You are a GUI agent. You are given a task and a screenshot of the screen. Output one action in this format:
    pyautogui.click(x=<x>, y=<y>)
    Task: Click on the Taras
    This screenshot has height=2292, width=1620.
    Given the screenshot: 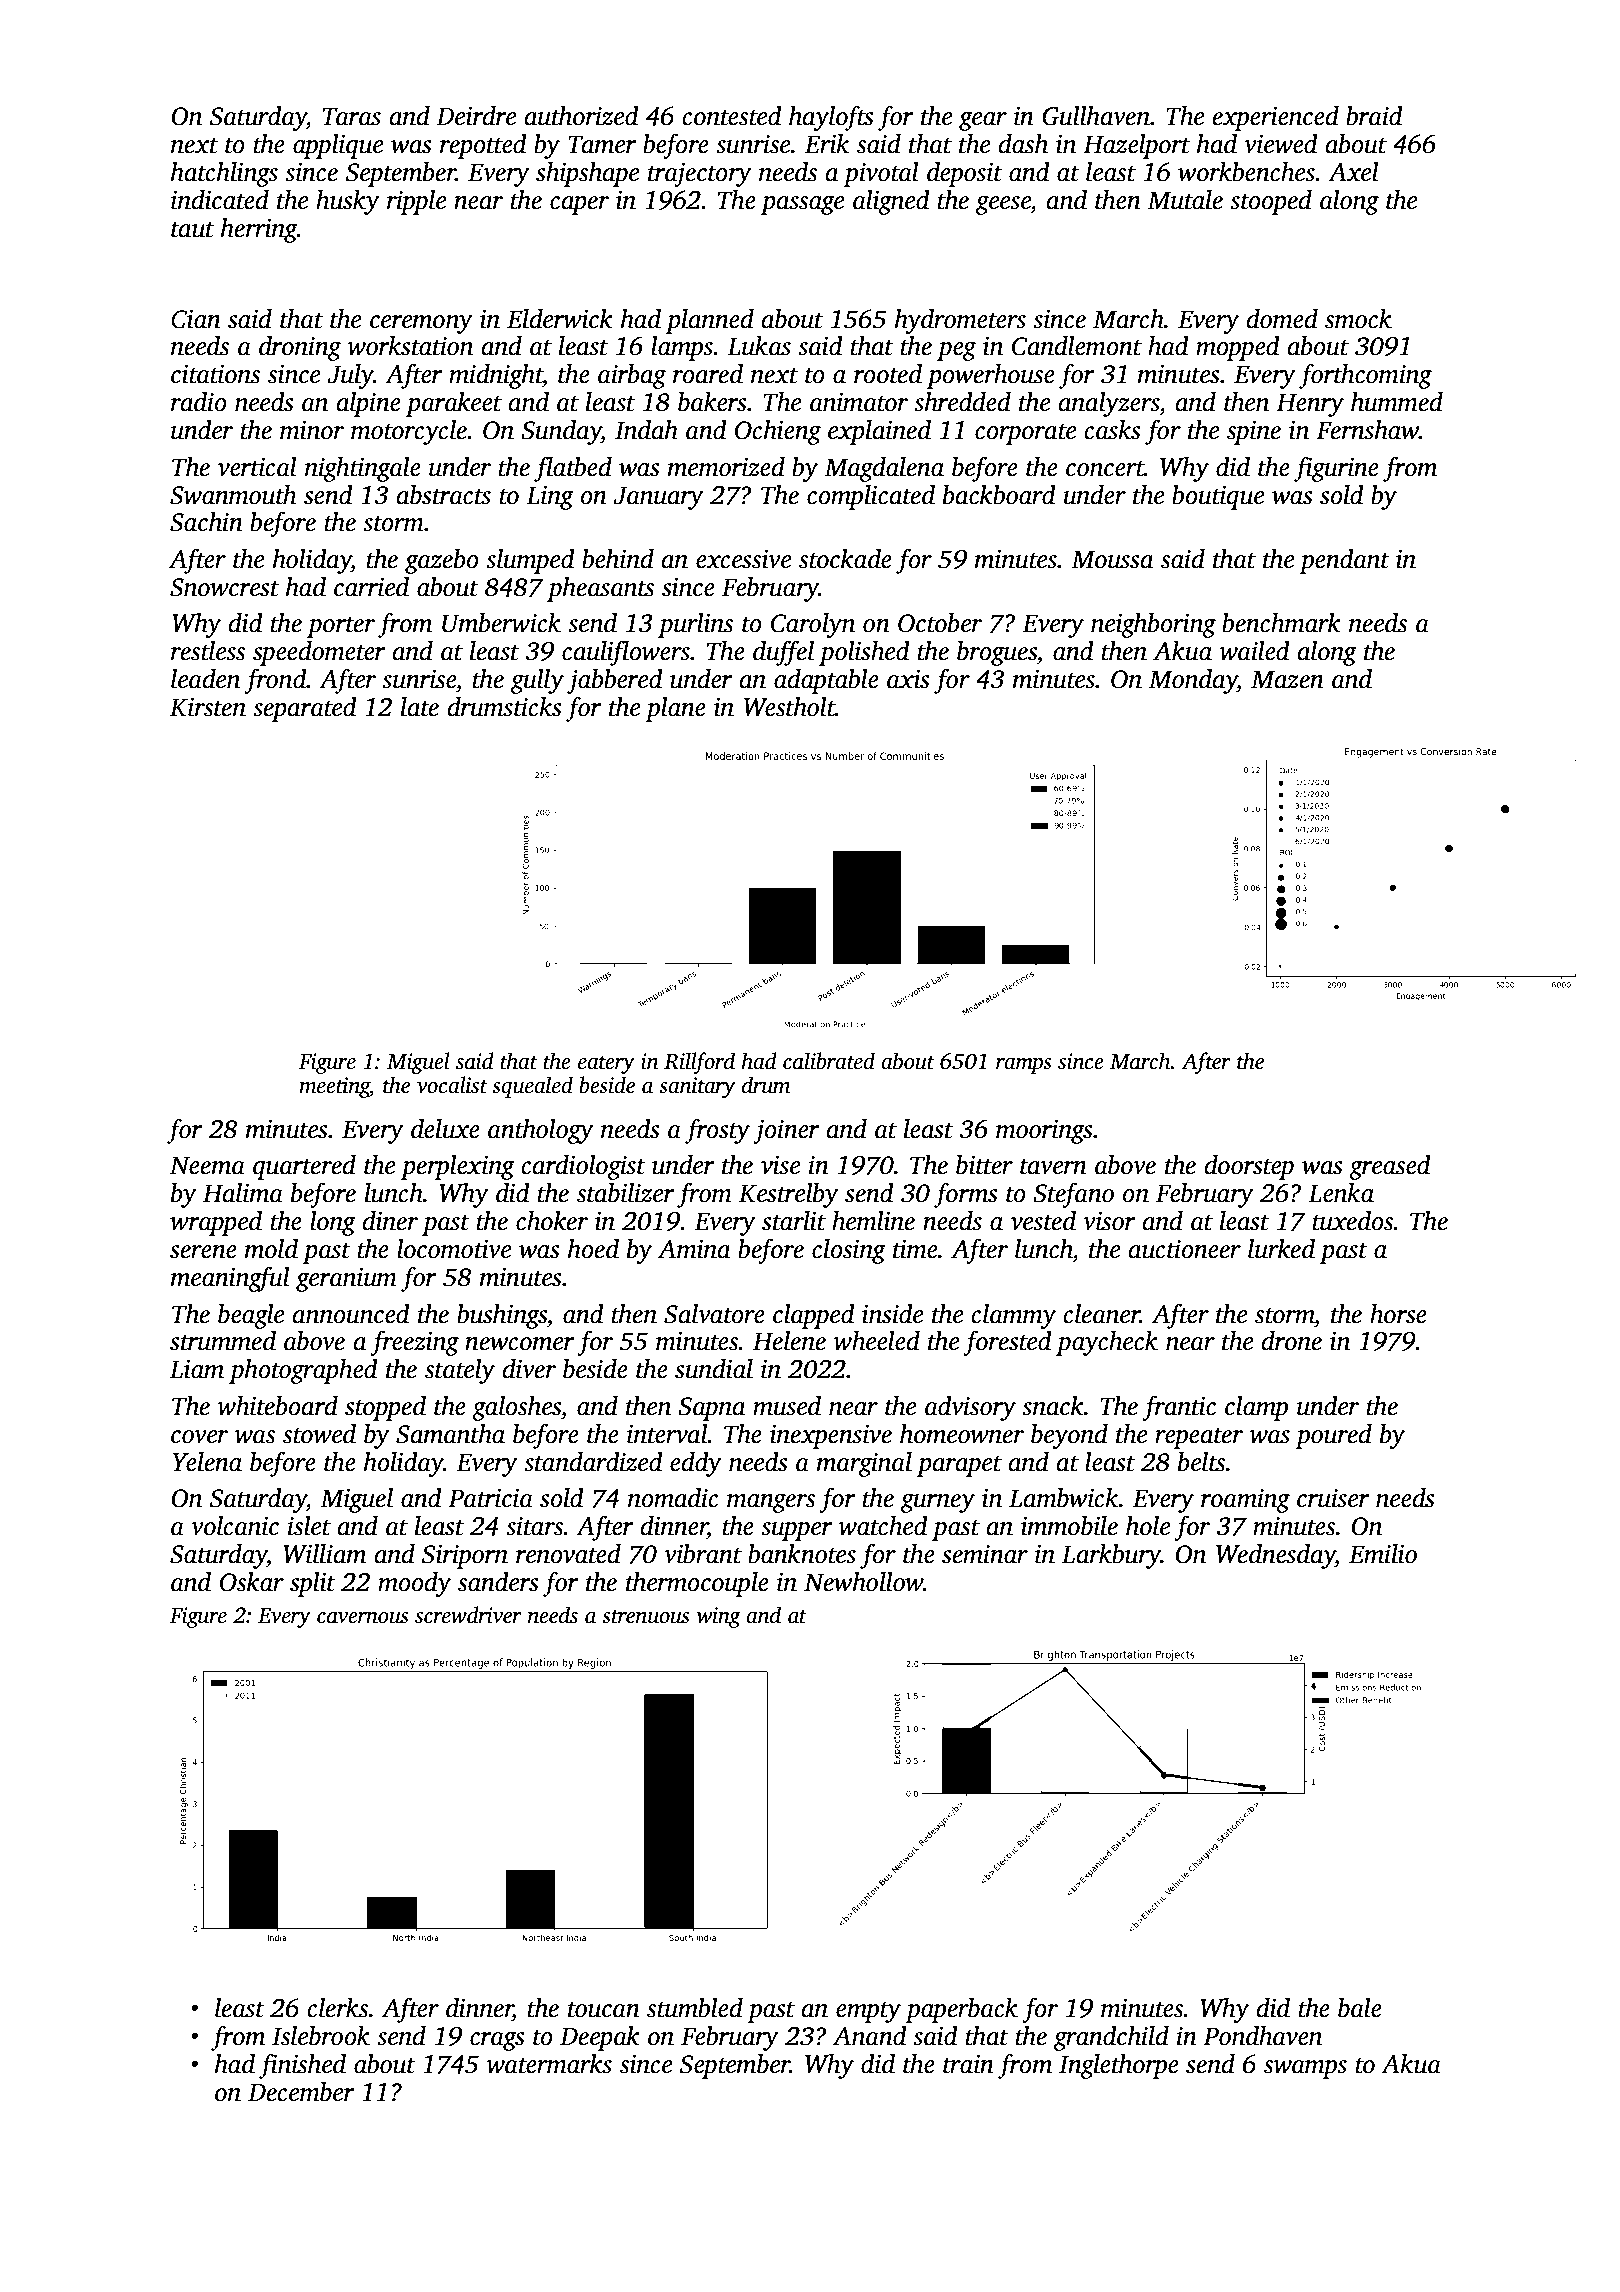 What is the action you would take?
    pyautogui.click(x=352, y=116)
